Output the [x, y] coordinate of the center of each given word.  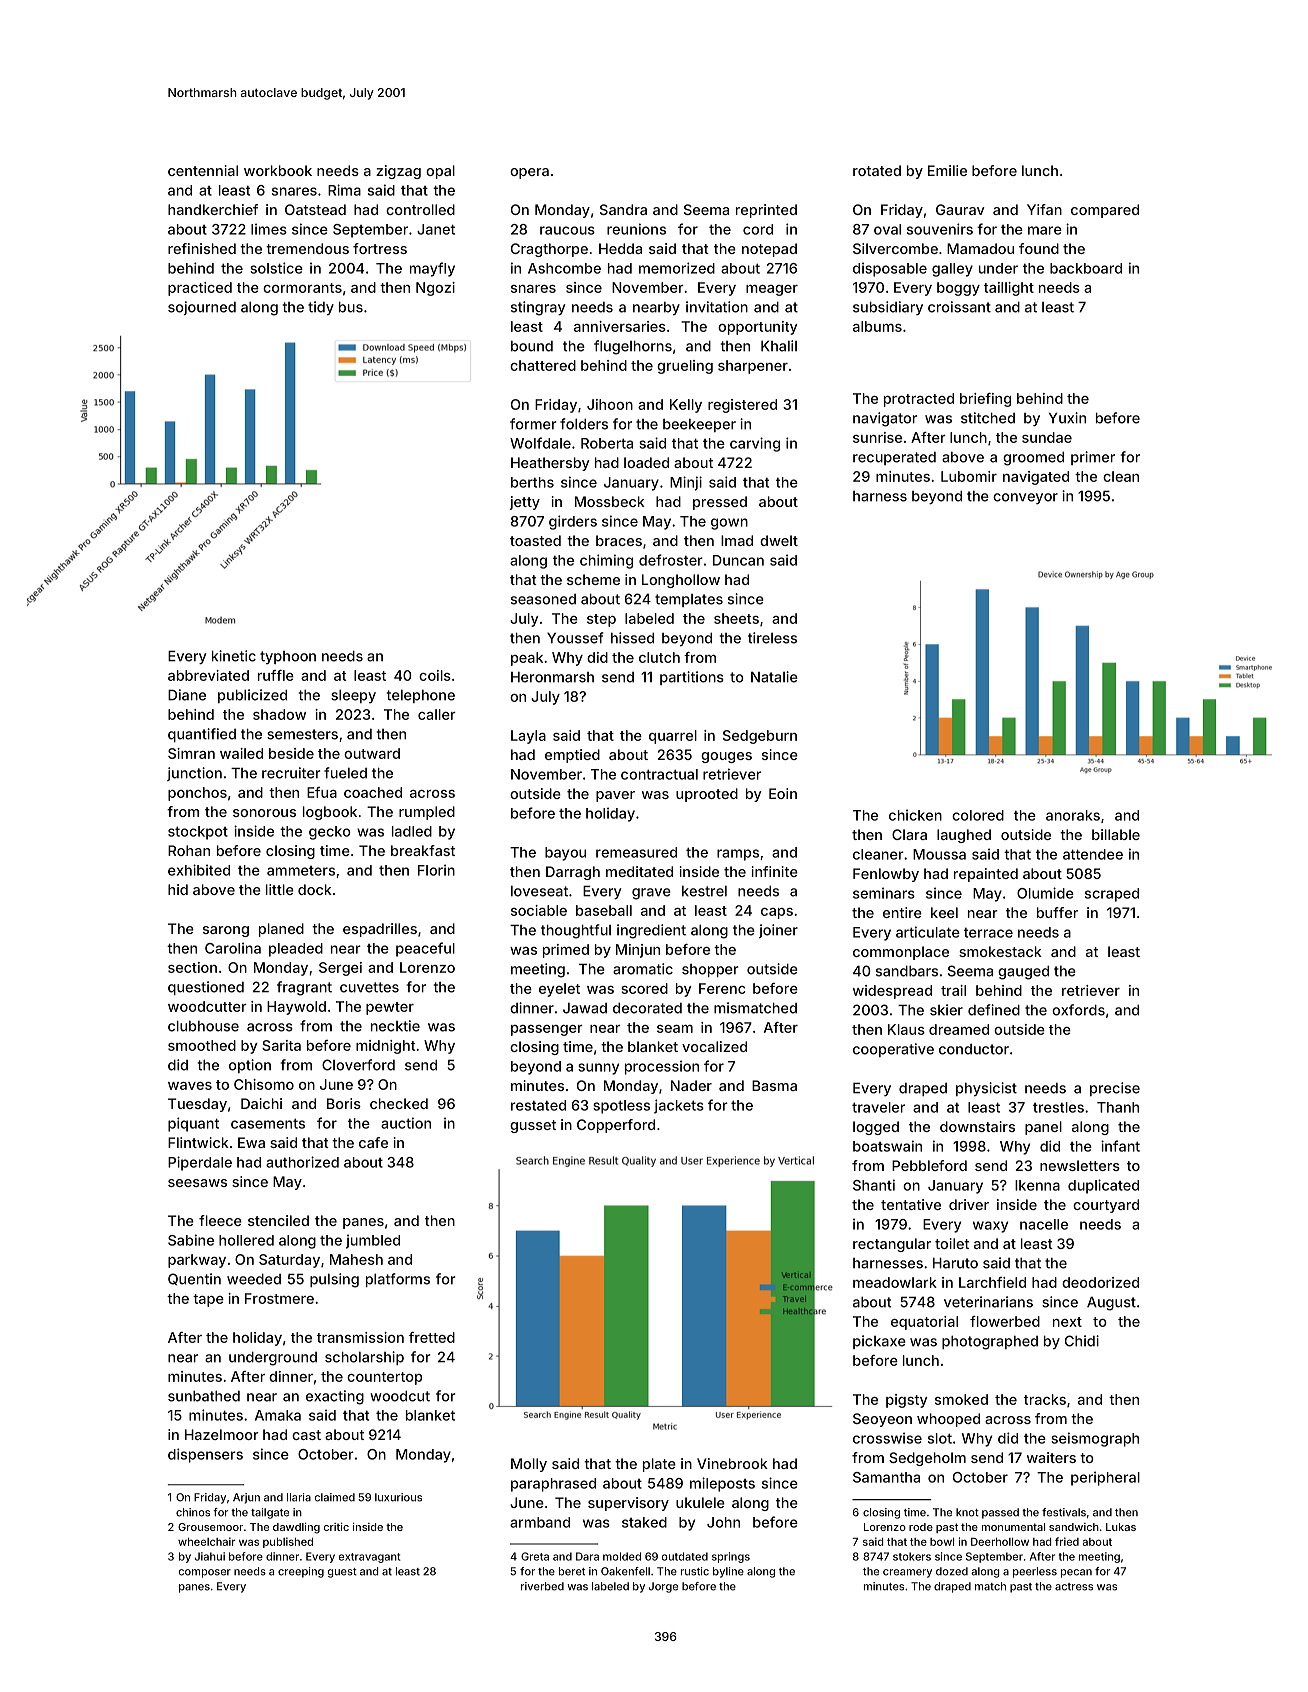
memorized [677, 268]
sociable [539, 910]
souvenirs [940, 229]
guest [342, 1573]
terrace [988, 933]
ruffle [276, 675]
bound [532, 346]
